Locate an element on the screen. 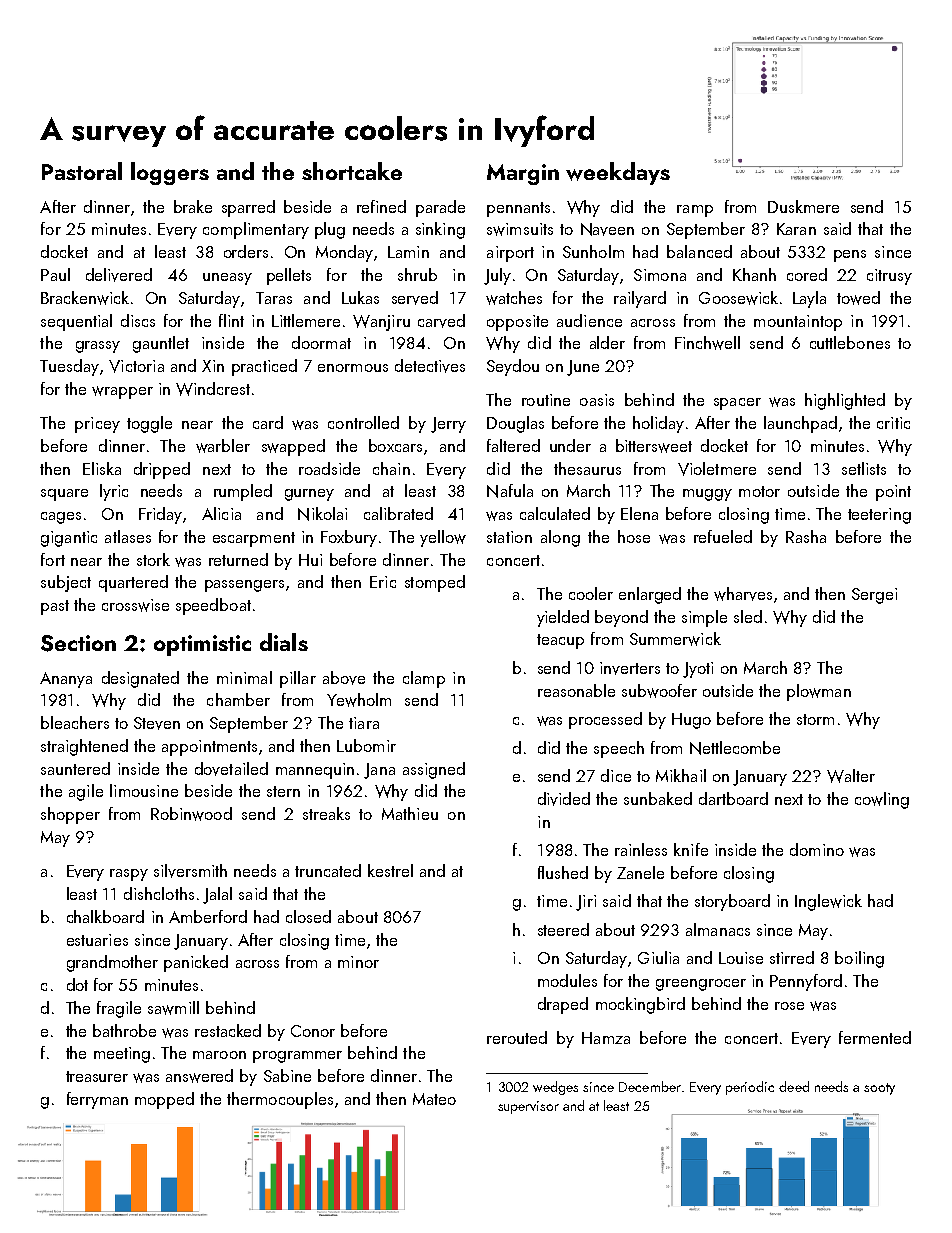 This screenshot has width=952, height=1233. loggers is located at coordinates (170, 173).
